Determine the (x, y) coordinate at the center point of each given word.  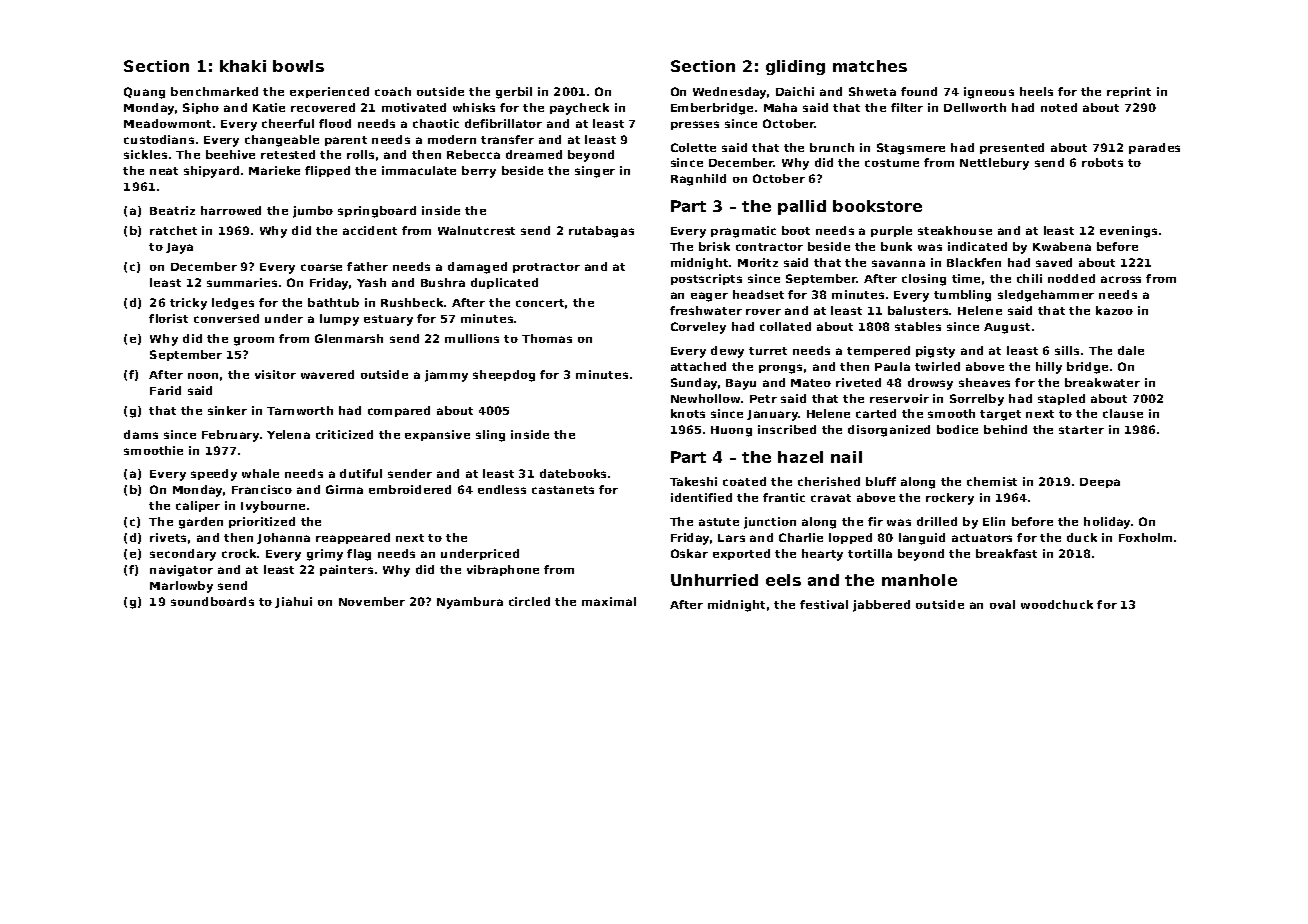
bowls (298, 66)
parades (1154, 148)
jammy (446, 376)
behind (1005, 429)
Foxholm (1145, 537)
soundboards (212, 601)
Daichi (795, 91)
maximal (609, 601)
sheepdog (504, 376)
